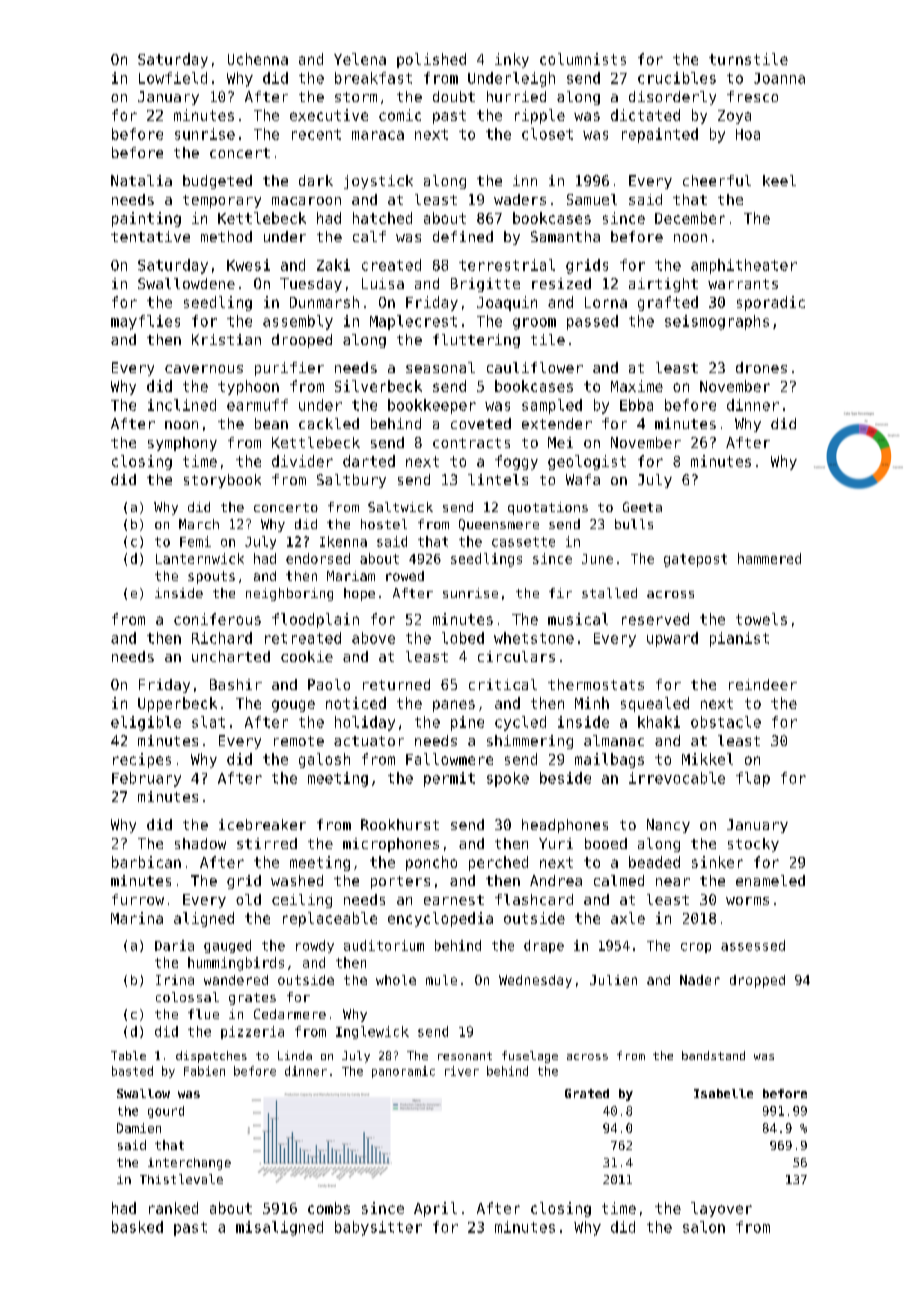 The width and height of the image is (924, 1314). Describe the element at coordinates (747, 901) in the image. I see `worms` at that location.
